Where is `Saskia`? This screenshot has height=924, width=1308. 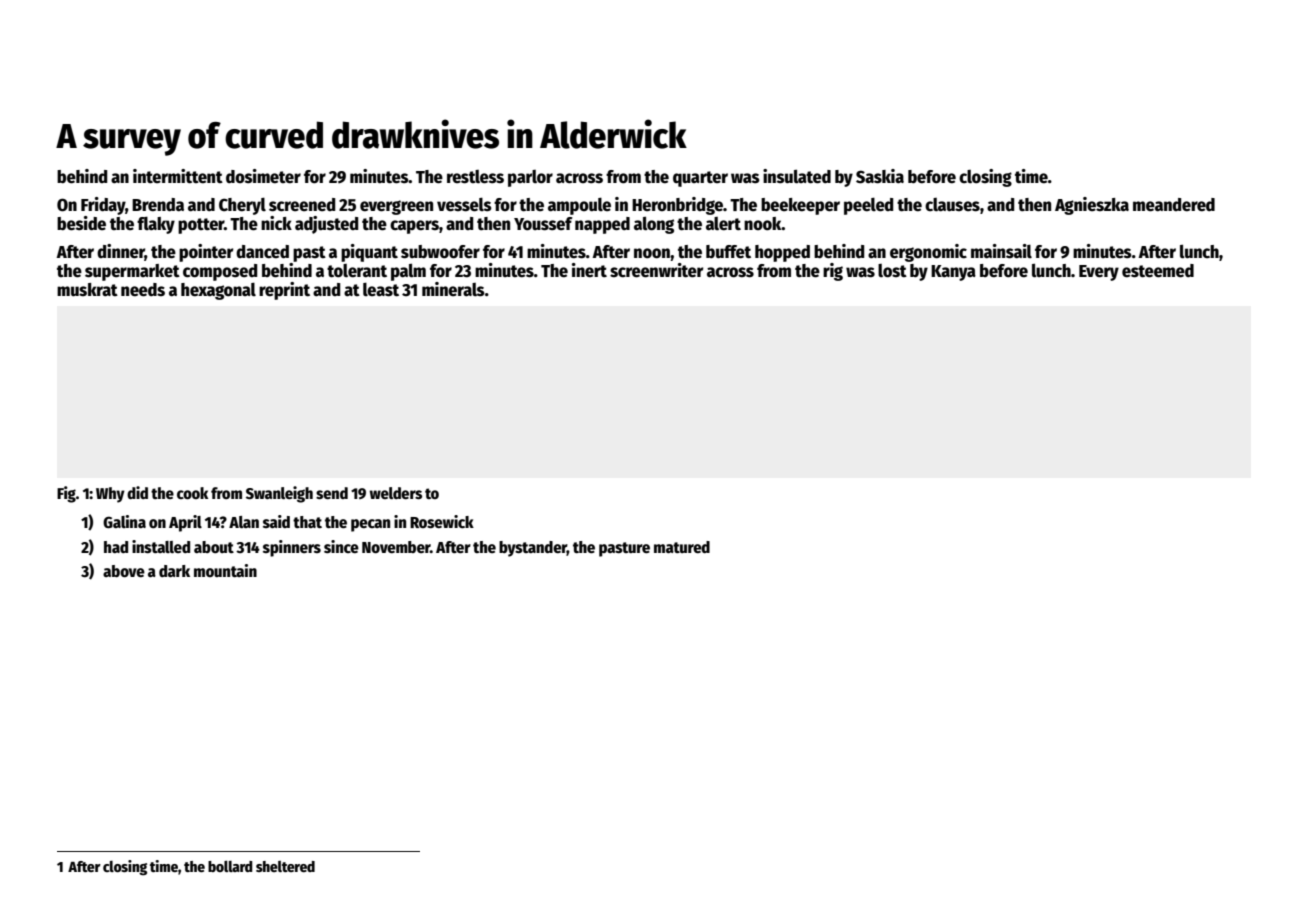 Saskia is located at coordinates (880, 176).
